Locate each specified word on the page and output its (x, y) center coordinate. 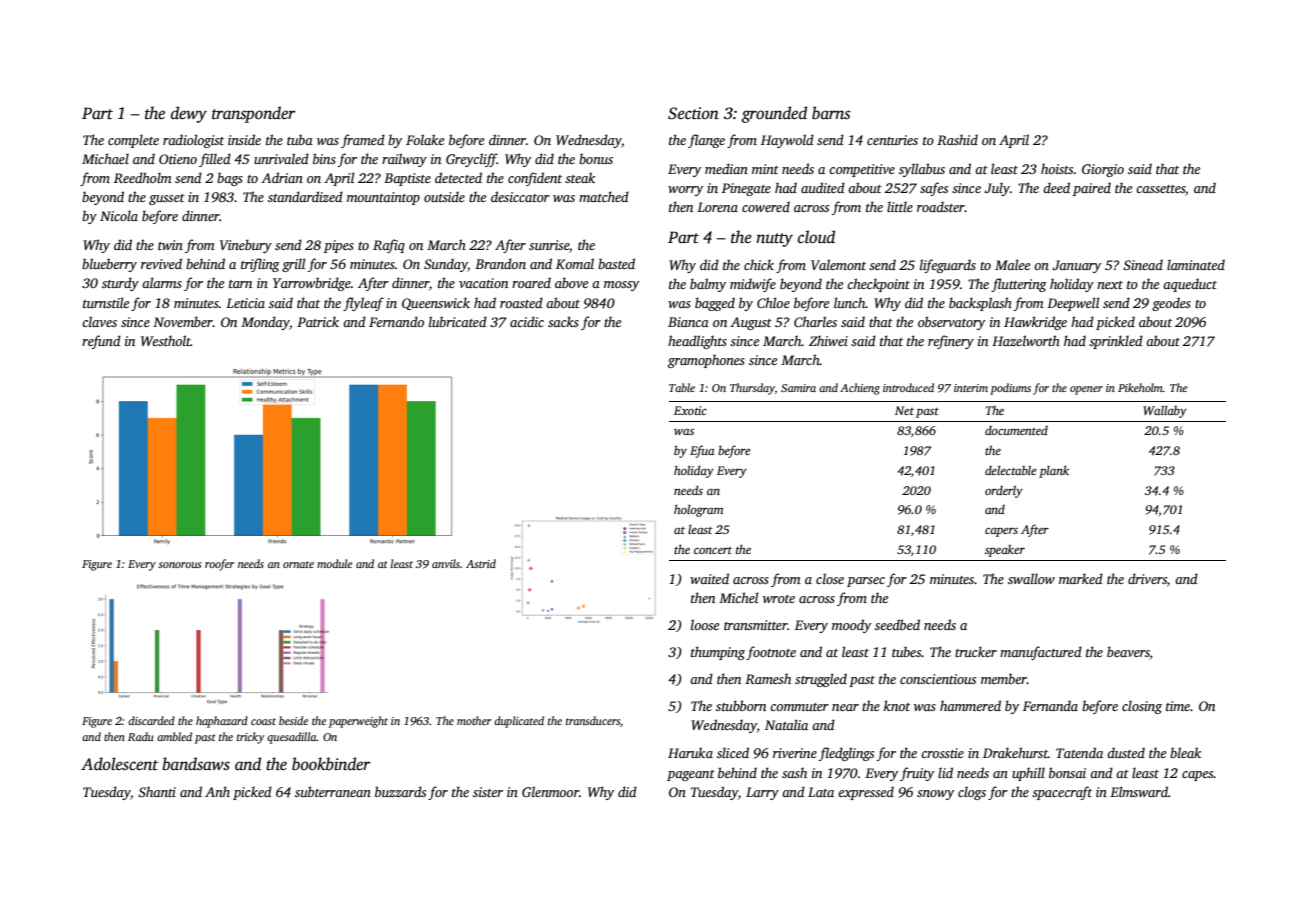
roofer (220, 565)
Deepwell (1073, 304)
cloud (816, 237)
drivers (1147, 578)
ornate (298, 564)
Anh (217, 791)
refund (101, 342)
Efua (702, 451)
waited (709, 578)
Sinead (1143, 264)
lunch (850, 302)
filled (215, 160)
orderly (1004, 491)
